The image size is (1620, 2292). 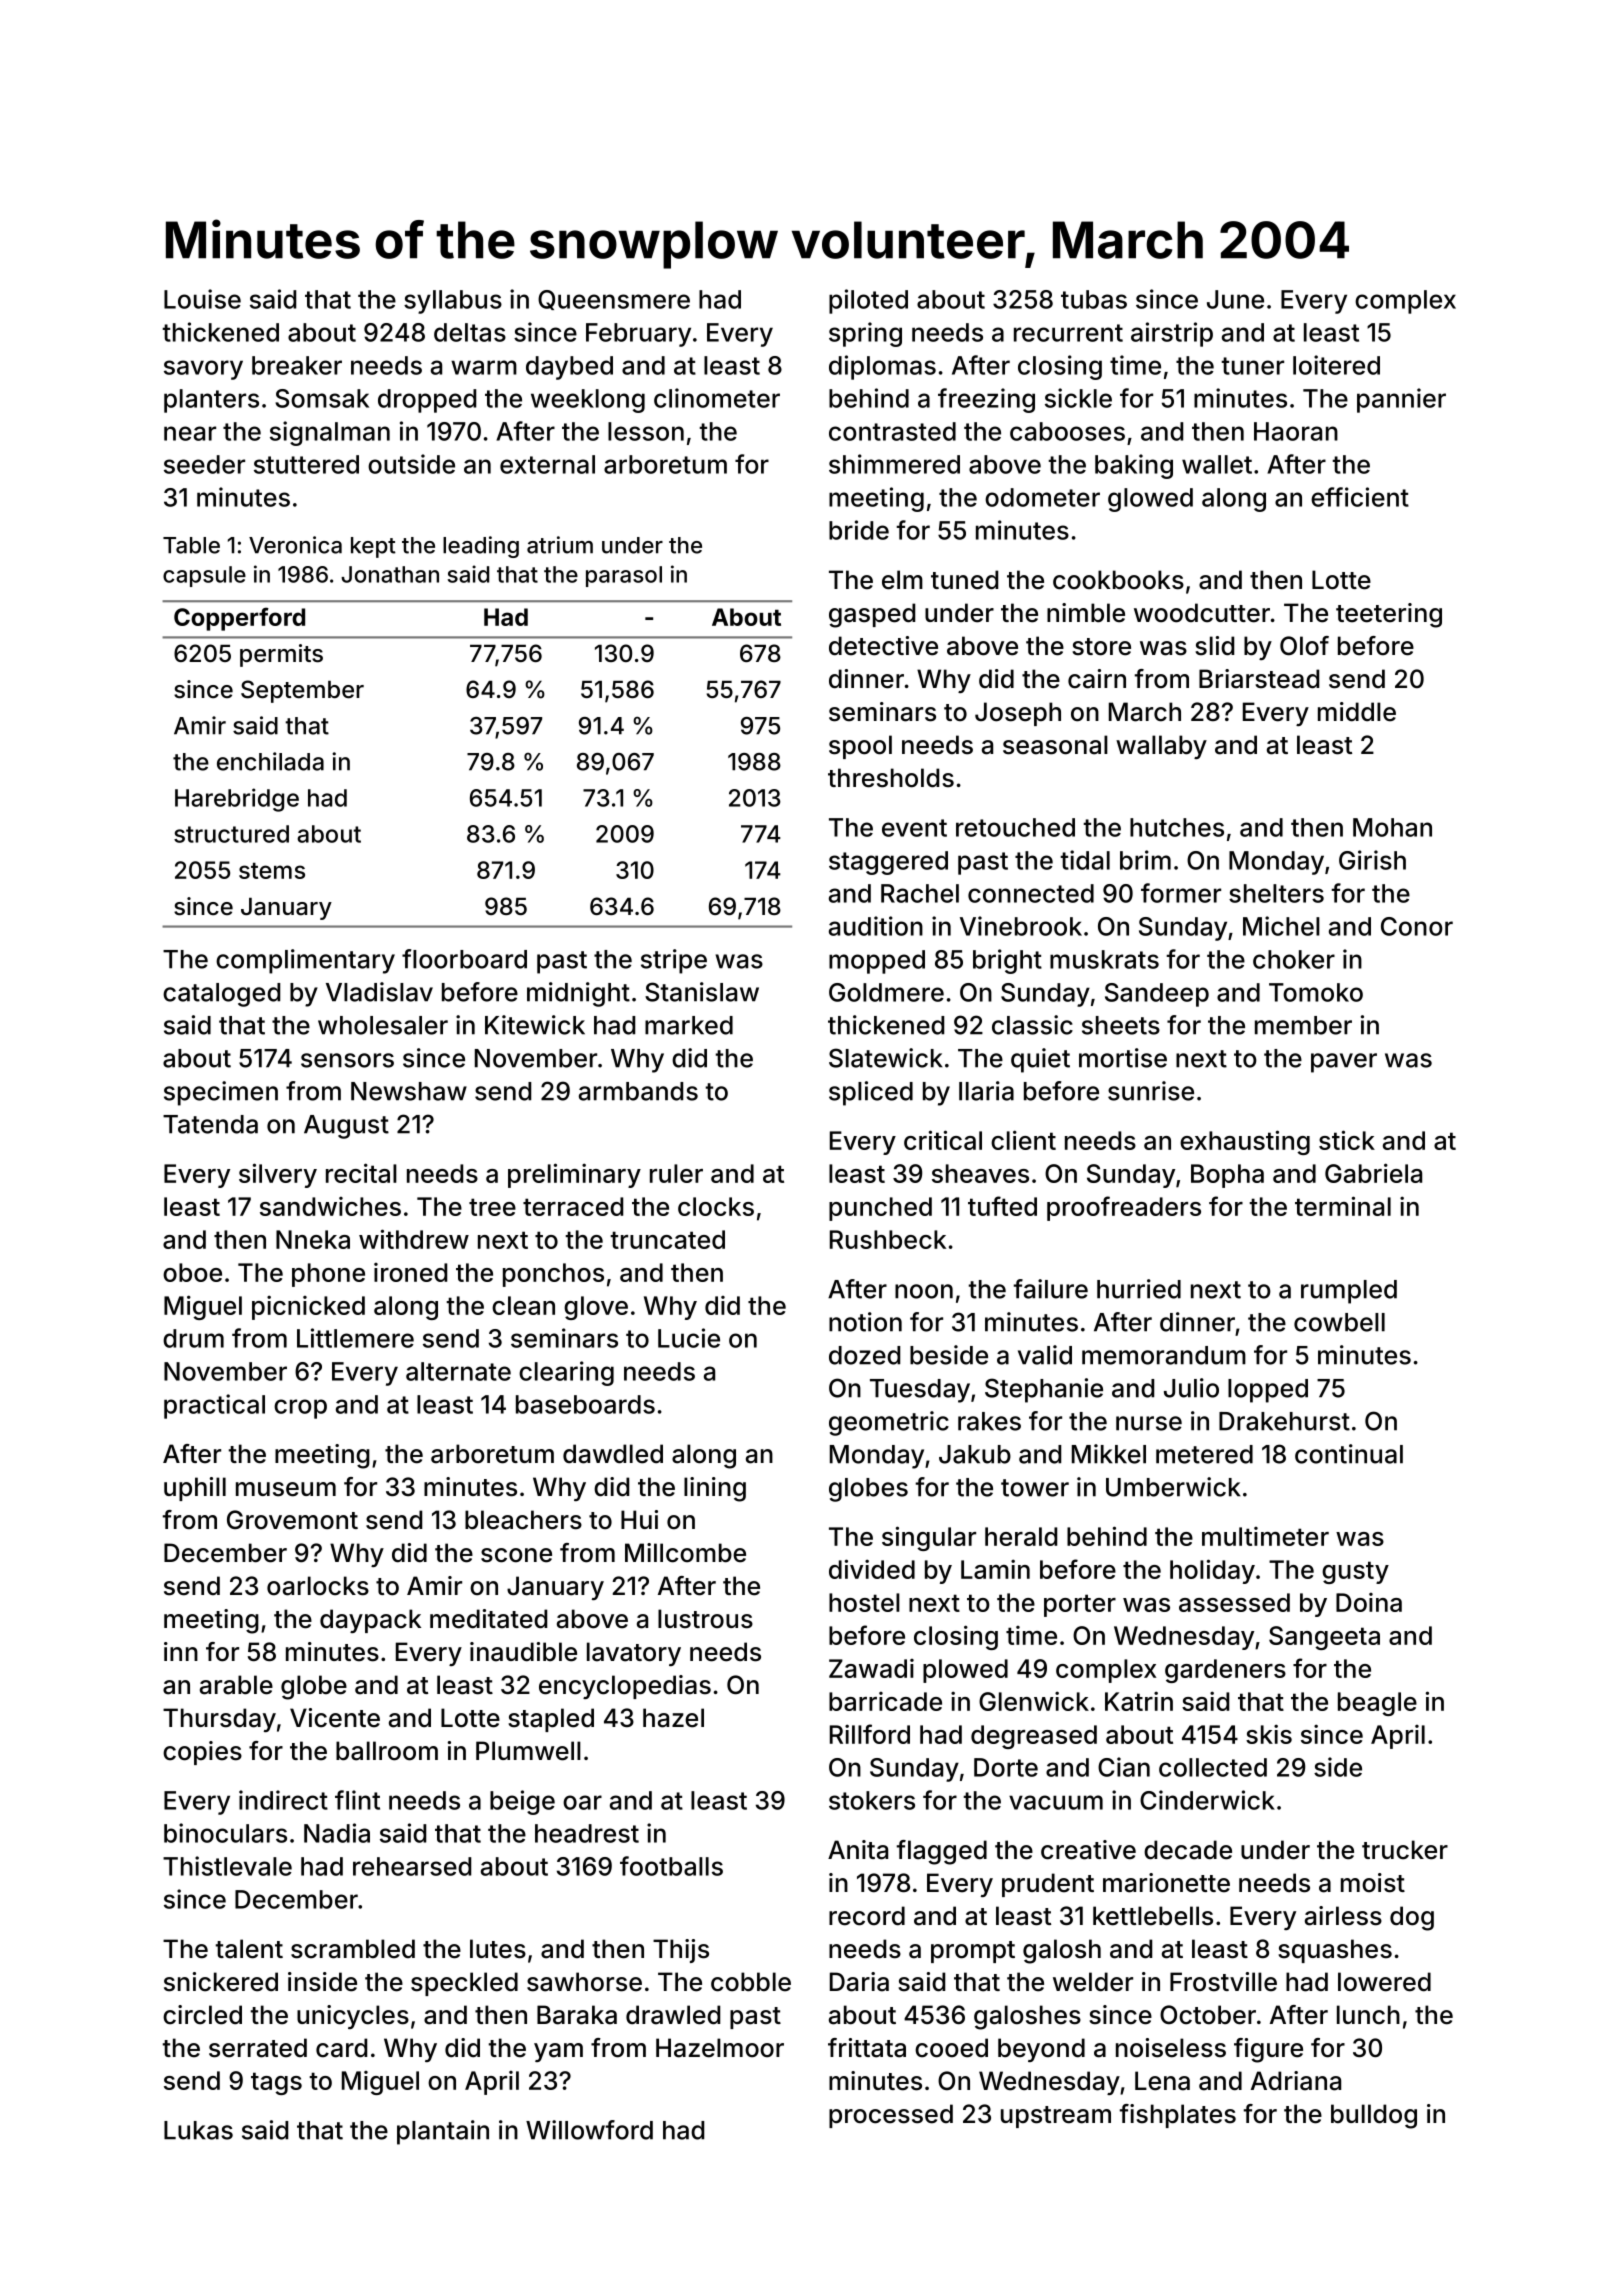 I want to click on rakes, so click(x=989, y=1421).
